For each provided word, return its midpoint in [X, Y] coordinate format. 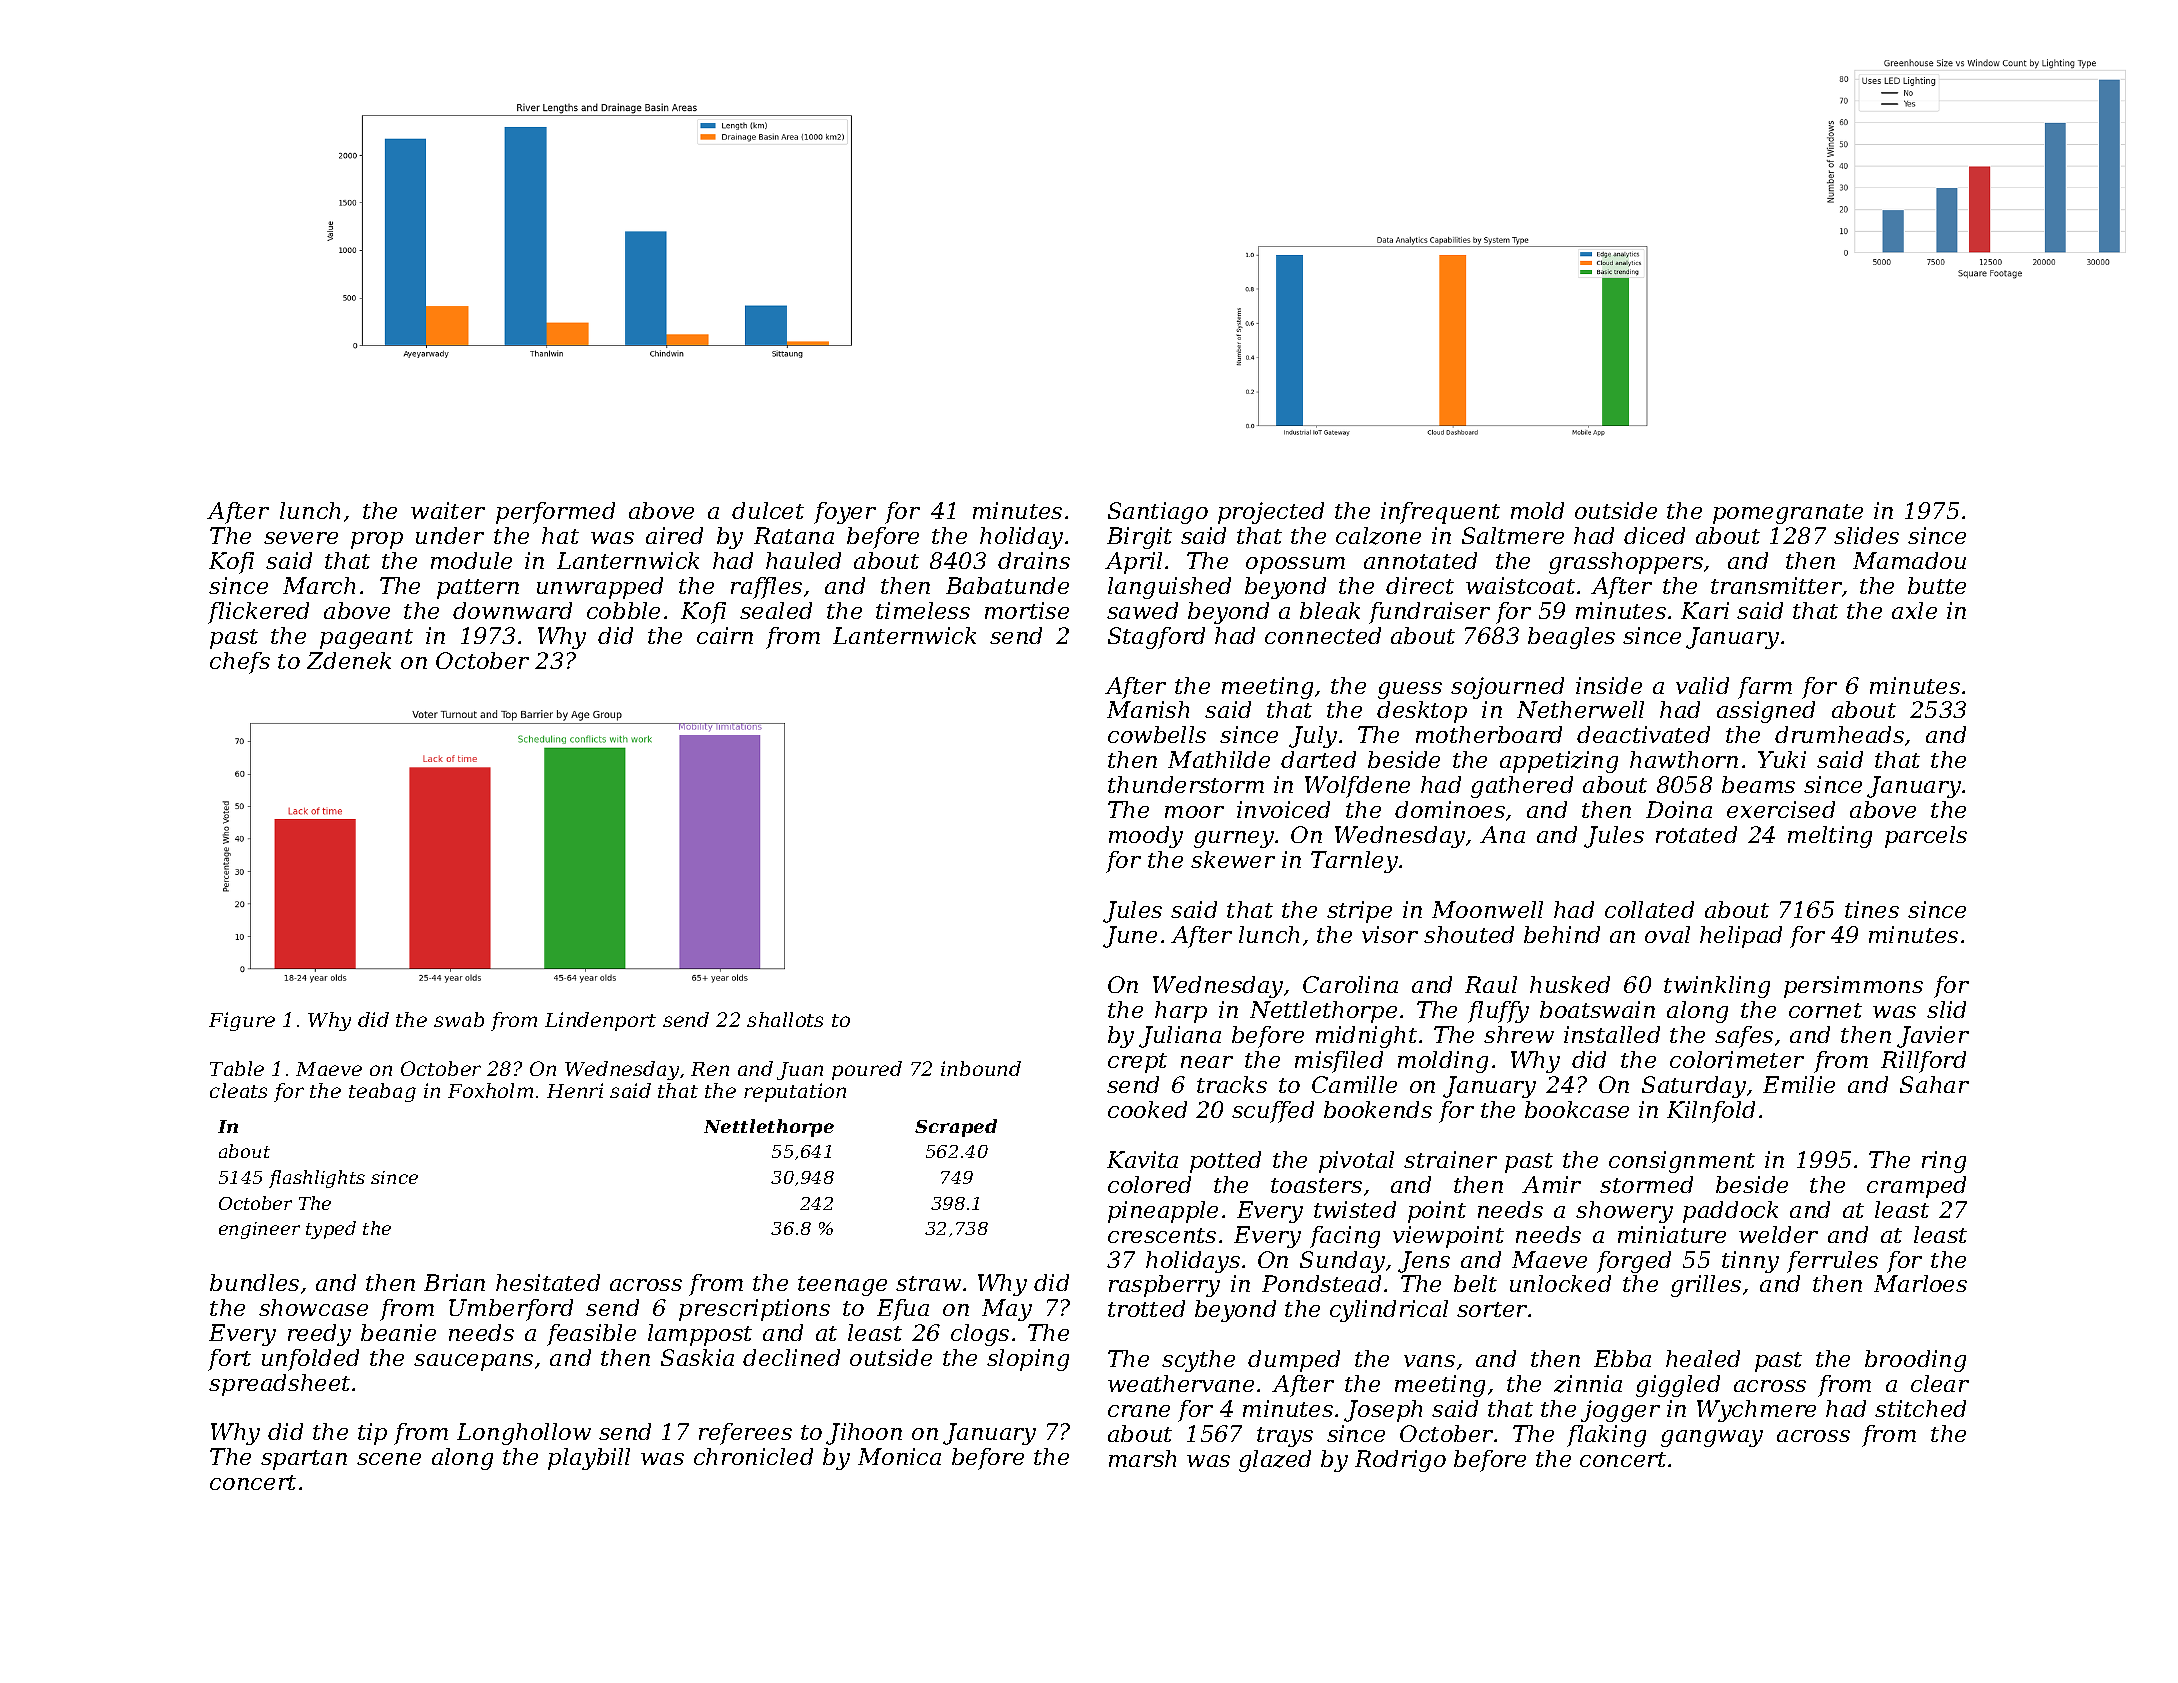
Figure [242, 1021]
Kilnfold [1711, 1112]
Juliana [1180, 1037]
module [471, 560]
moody [1146, 837]
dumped [1294, 1361]
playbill [589, 1459]
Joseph [1383, 1411]
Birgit [1139, 538]
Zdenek [349, 660]
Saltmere [1513, 535]
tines [1872, 909]
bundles [254, 1282]
